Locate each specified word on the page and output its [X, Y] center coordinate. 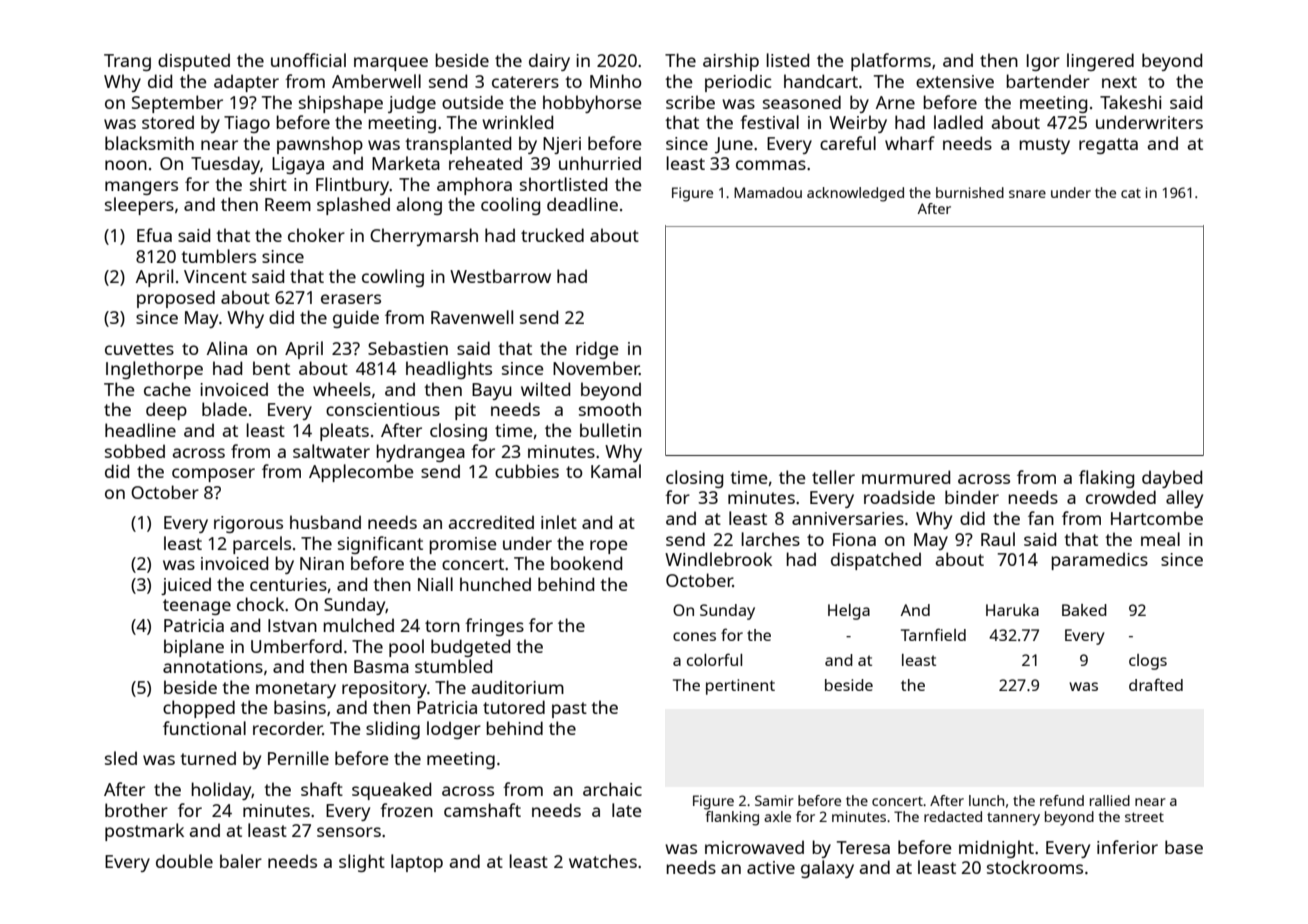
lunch [986, 800]
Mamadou [768, 192]
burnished [970, 192]
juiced [186, 586]
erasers [351, 299]
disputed [194, 62]
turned [208, 758]
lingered [1100, 62]
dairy [549, 62]
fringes [494, 627]
